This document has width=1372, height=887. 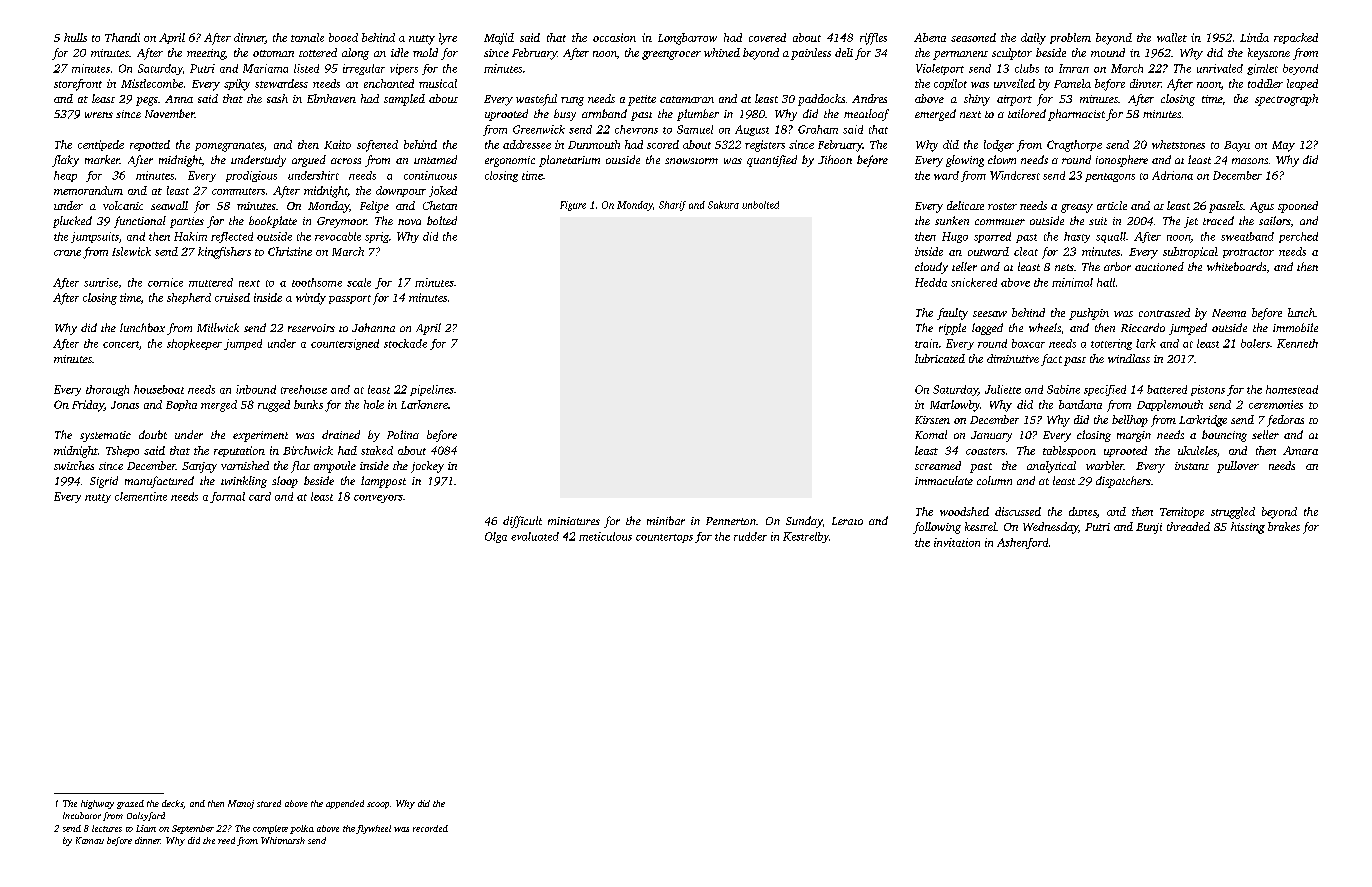 I want to click on scale, so click(x=359, y=282).
